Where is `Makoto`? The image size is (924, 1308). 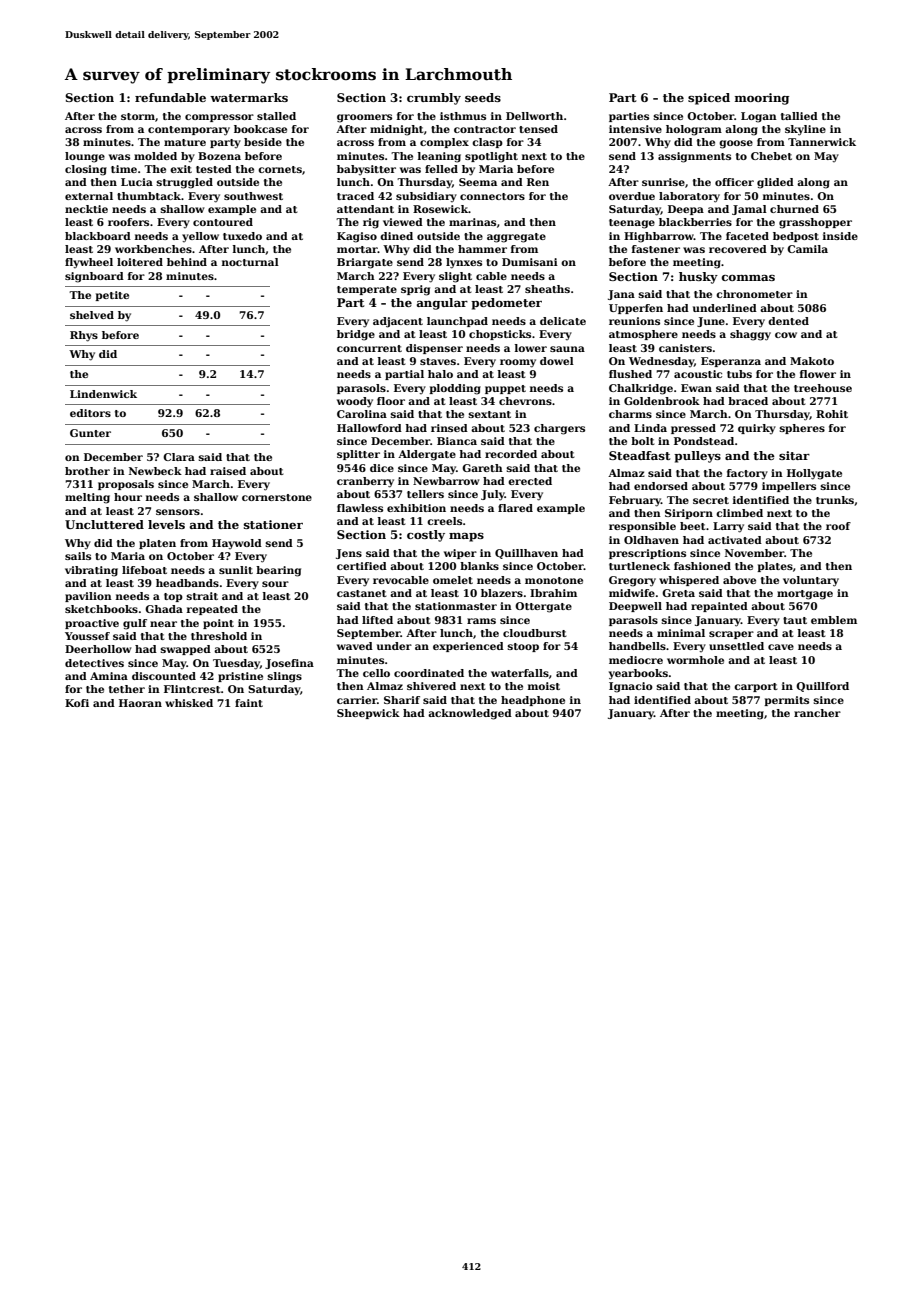
Makoto is located at coordinates (812, 361).
